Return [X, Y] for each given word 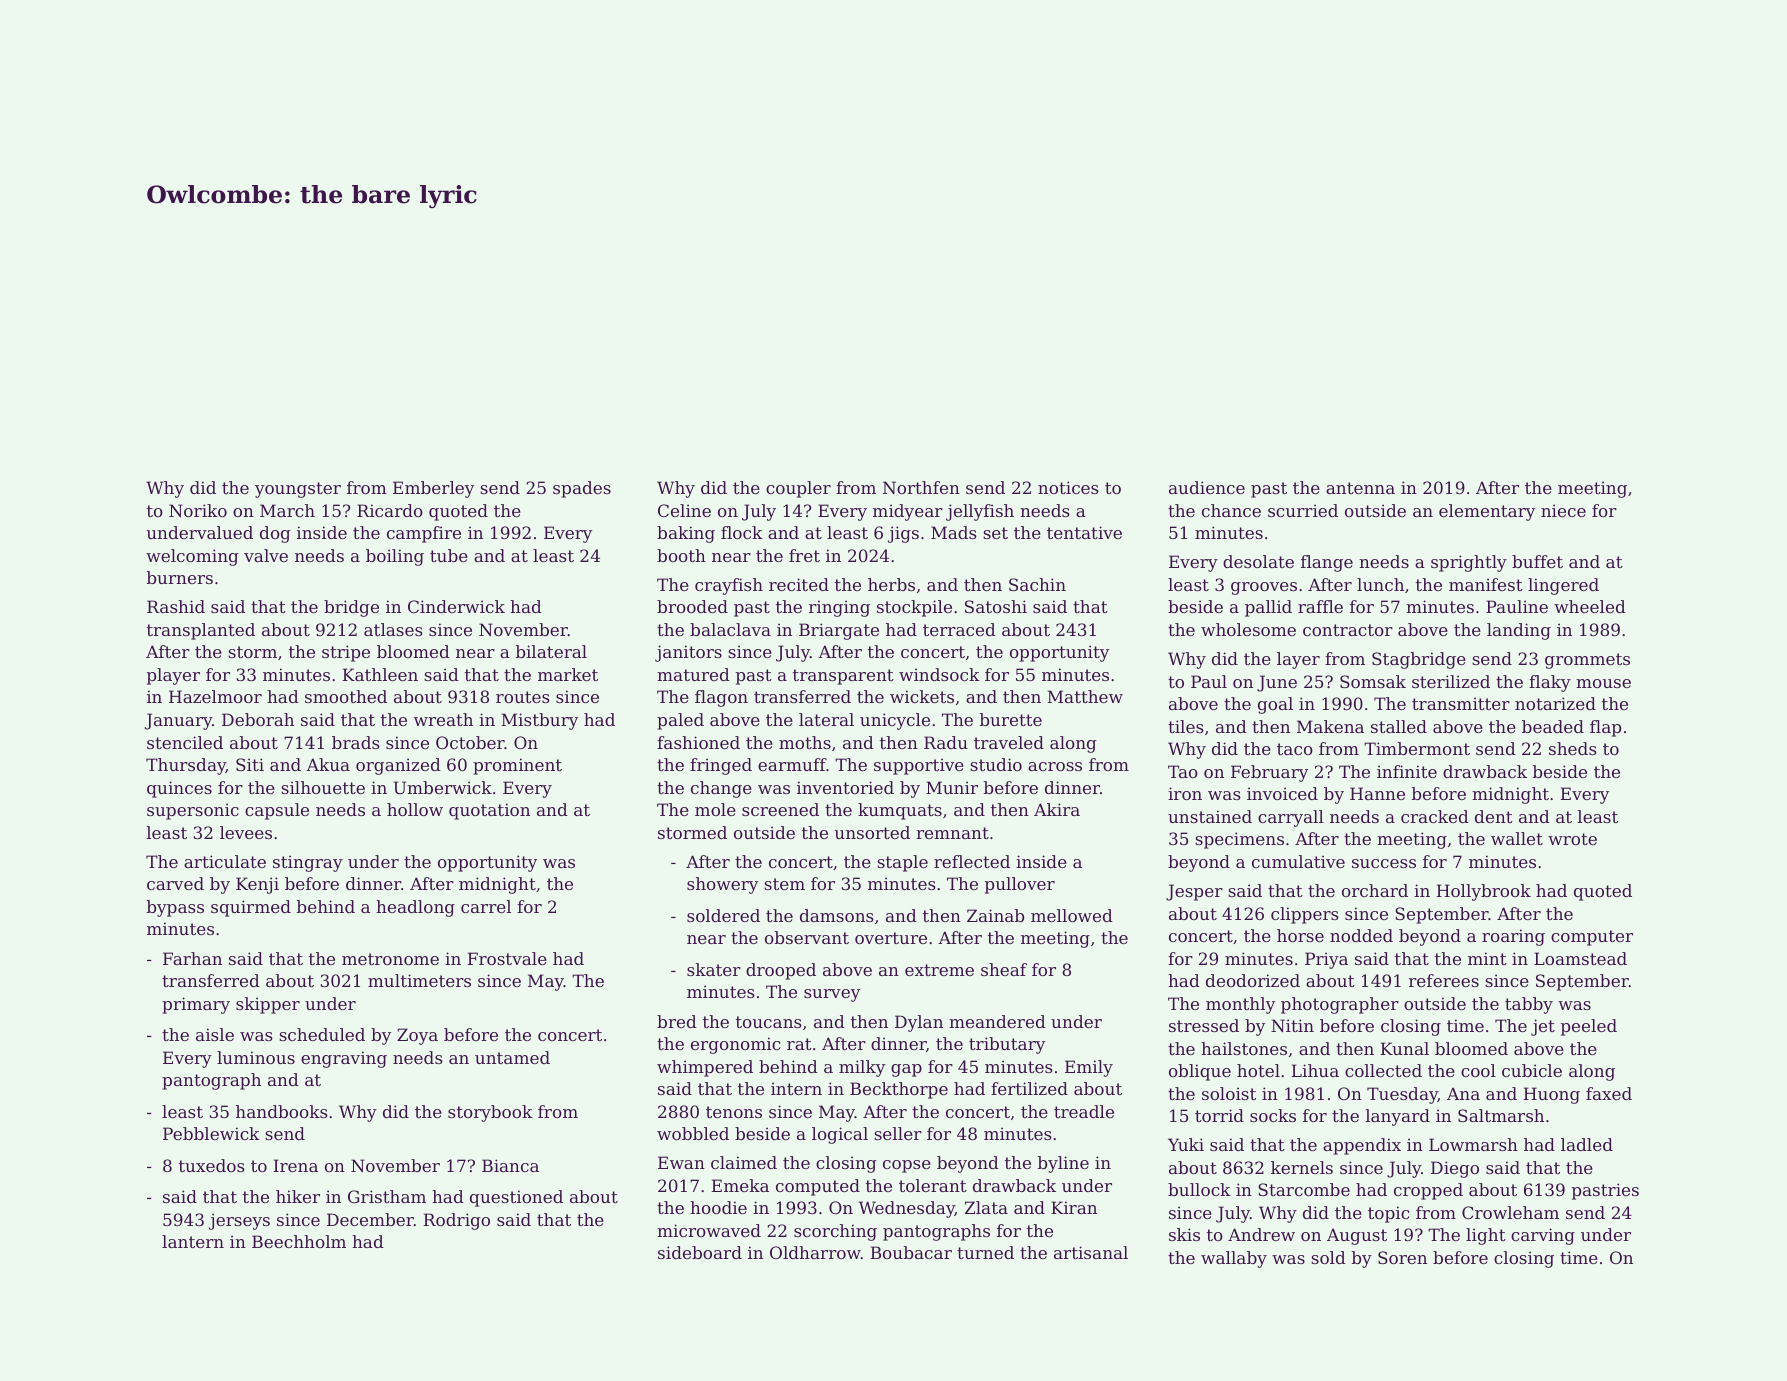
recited [799, 584]
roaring [1513, 937]
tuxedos [212, 1165]
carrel [486, 906]
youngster [298, 490]
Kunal [1404, 1048]
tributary [1007, 1045]
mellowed [1072, 915]
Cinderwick [456, 606]
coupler [798, 489]
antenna [1360, 488]
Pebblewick [211, 1133]
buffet [1537, 561]
